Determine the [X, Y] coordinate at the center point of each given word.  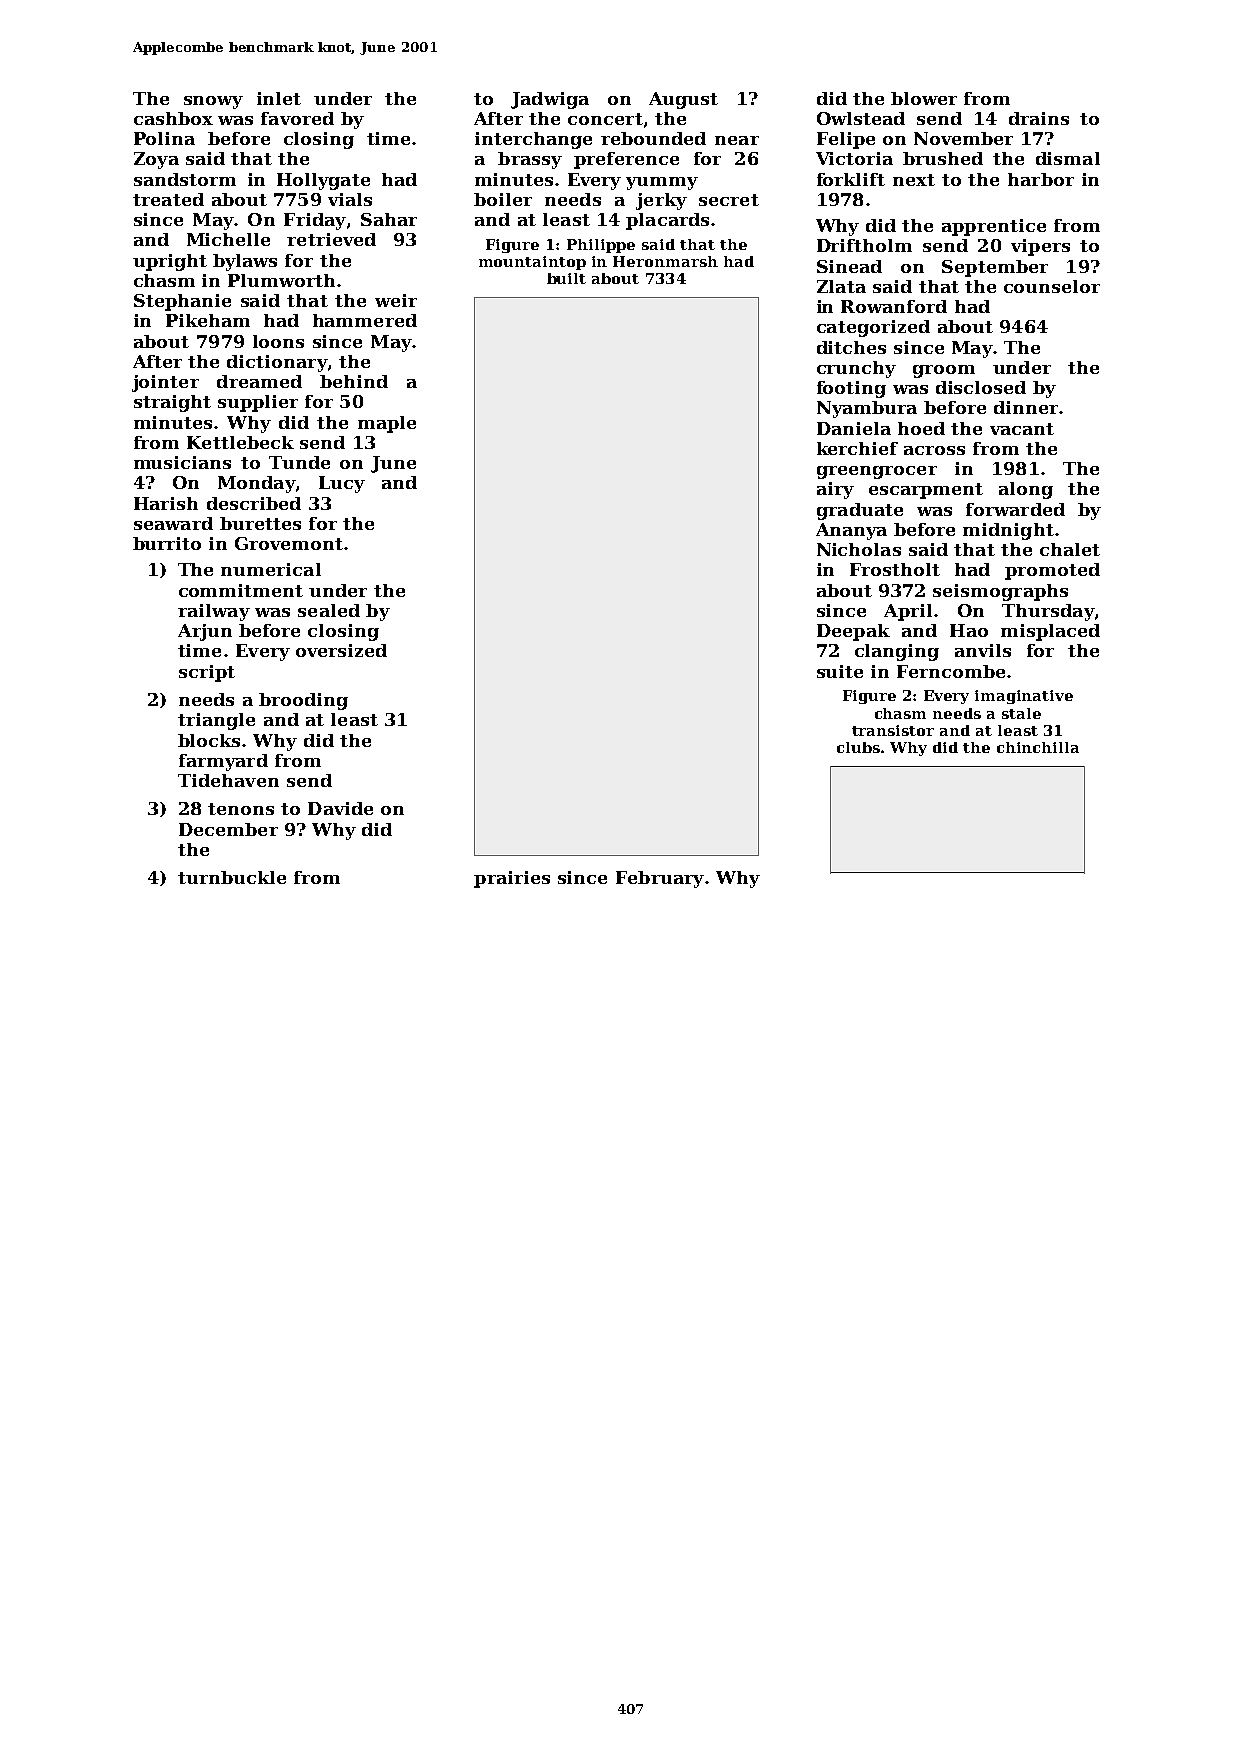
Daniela [854, 428]
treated [168, 199]
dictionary [277, 363]
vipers [1040, 247]
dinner [1026, 407]
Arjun [205, 632]
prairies [512, 879]
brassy [530, 160]
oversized [341, 650]
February [660, 879]
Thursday [1048, 612]
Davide [340, 808]
